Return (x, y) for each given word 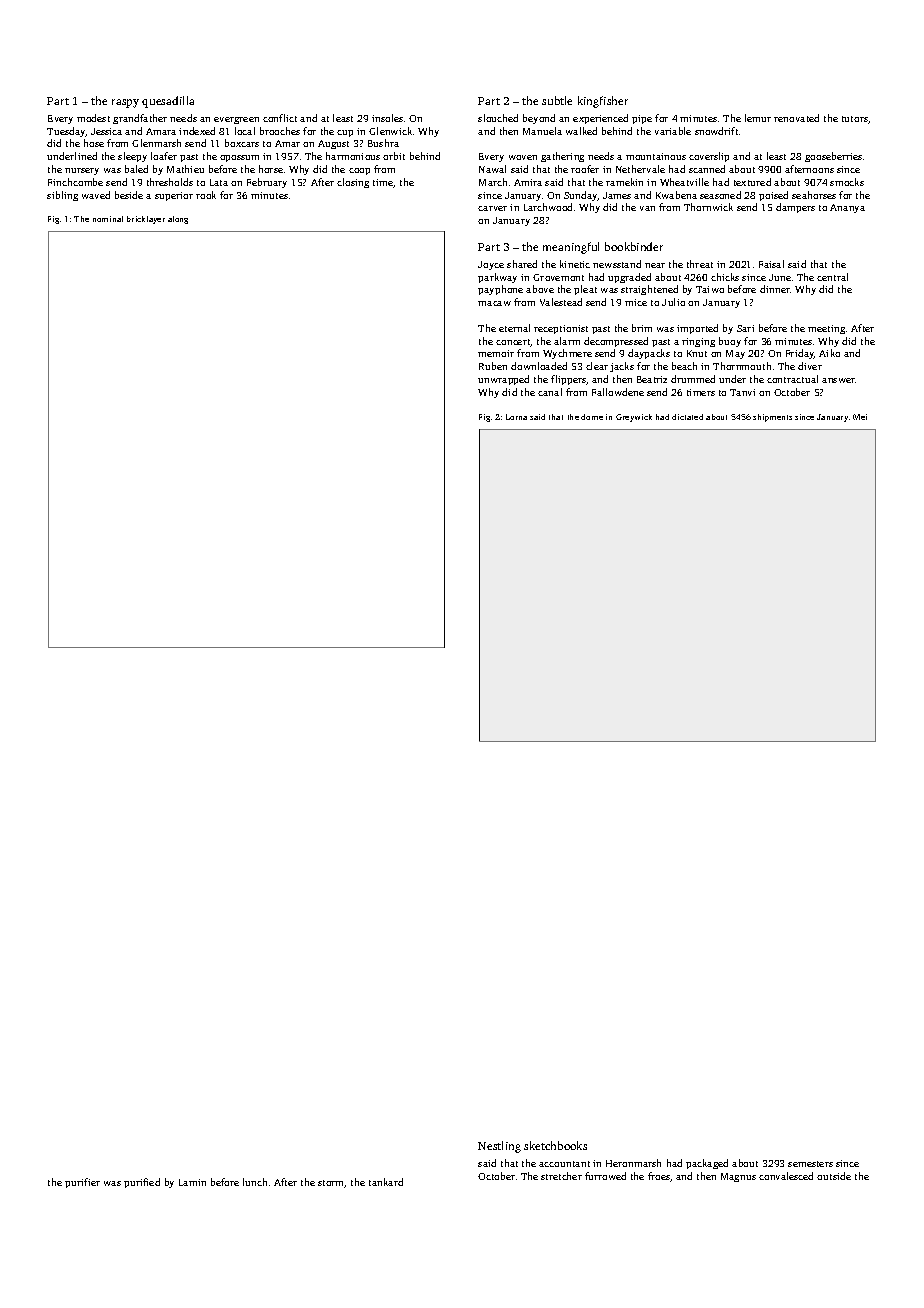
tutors (855, 119)
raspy (125, 103)
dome (592, 417)
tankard (386, 1182)
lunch (255, 1182)
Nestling (499, 1147)
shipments (772, 418)
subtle (557, 100)
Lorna (516, 417)
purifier (82, 1183)
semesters (810, 1164)
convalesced (786, 1176)
